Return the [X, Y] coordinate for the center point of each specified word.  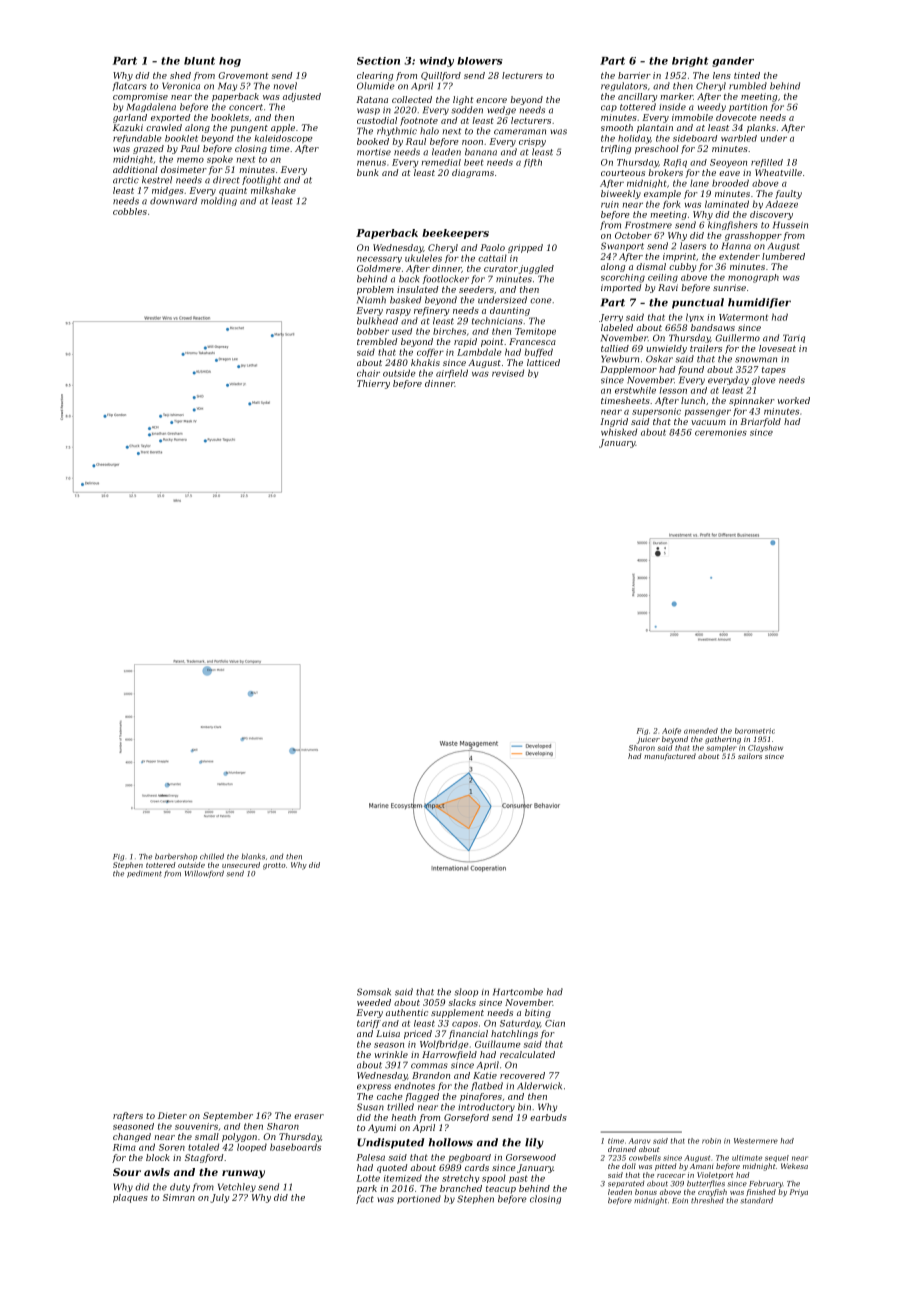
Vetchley [237, 1187]
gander [733, 62]
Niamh [371, 300]
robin [711, 1141]
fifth [533, 163]
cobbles [130, 211]
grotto [274, 866]
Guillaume [497, 1044]
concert [246, 107]
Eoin [680, 1201]
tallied [615, 348]
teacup [501, 1190]
